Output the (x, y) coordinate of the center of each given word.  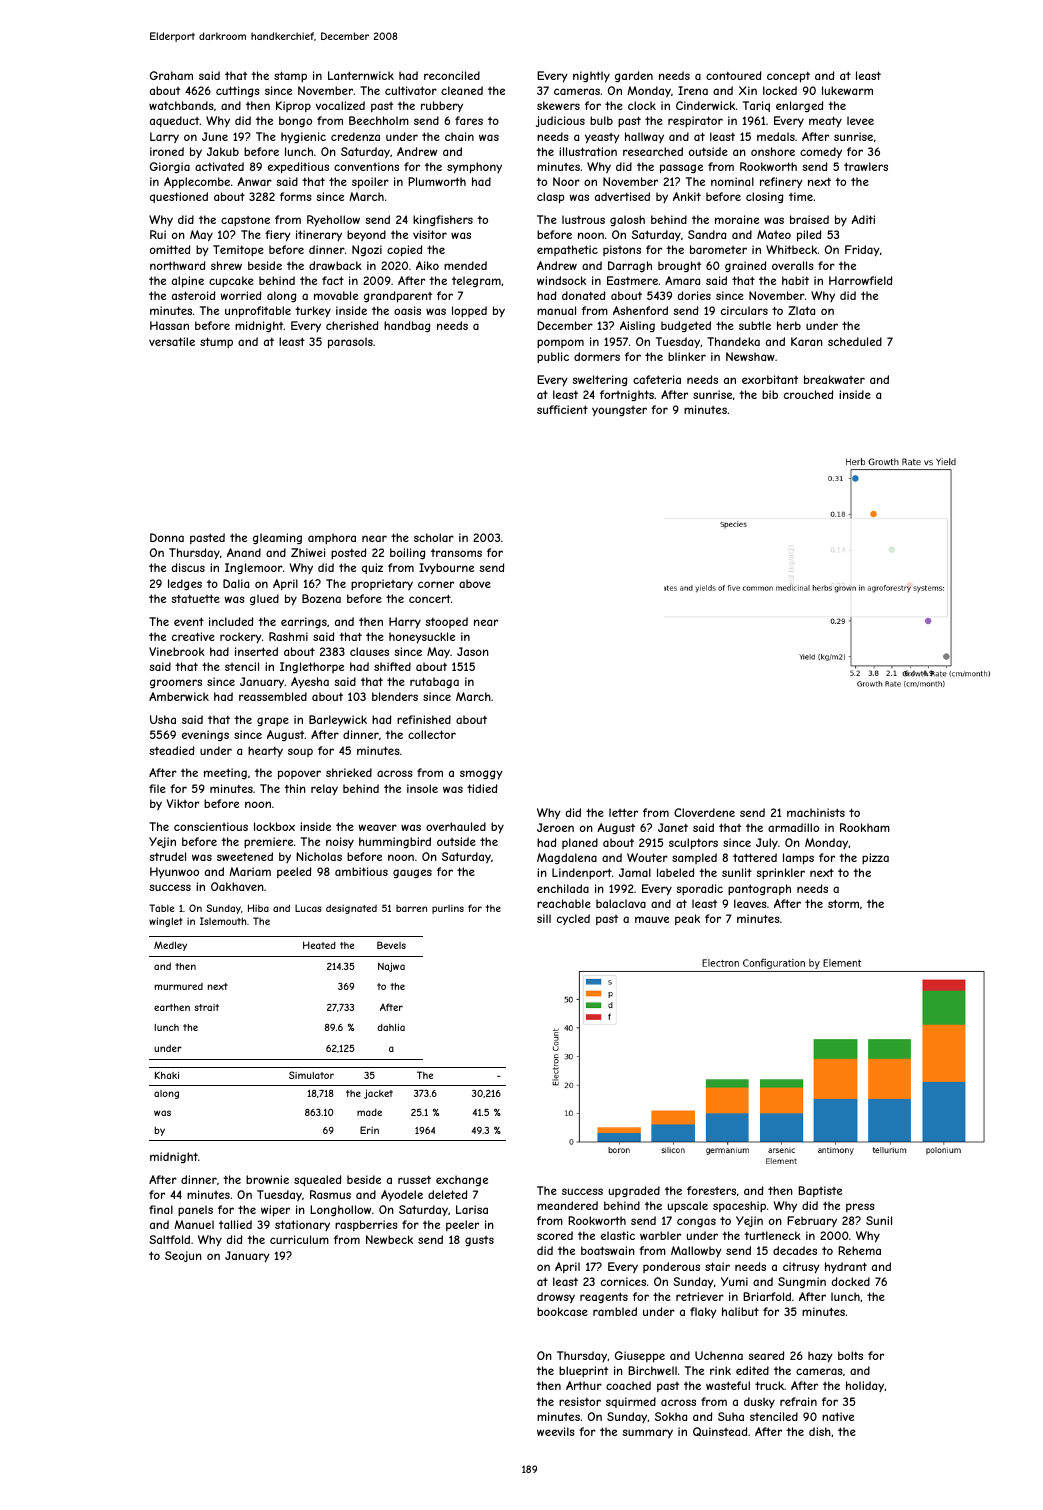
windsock (561, 280)
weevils (556, 1431)
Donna (167, 537)
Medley (170, 946)
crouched (808, 394)
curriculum (299, 1239)
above (475, 583)
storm (843, 903)
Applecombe (197, 183)
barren (411, 908)
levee (860, 120)
